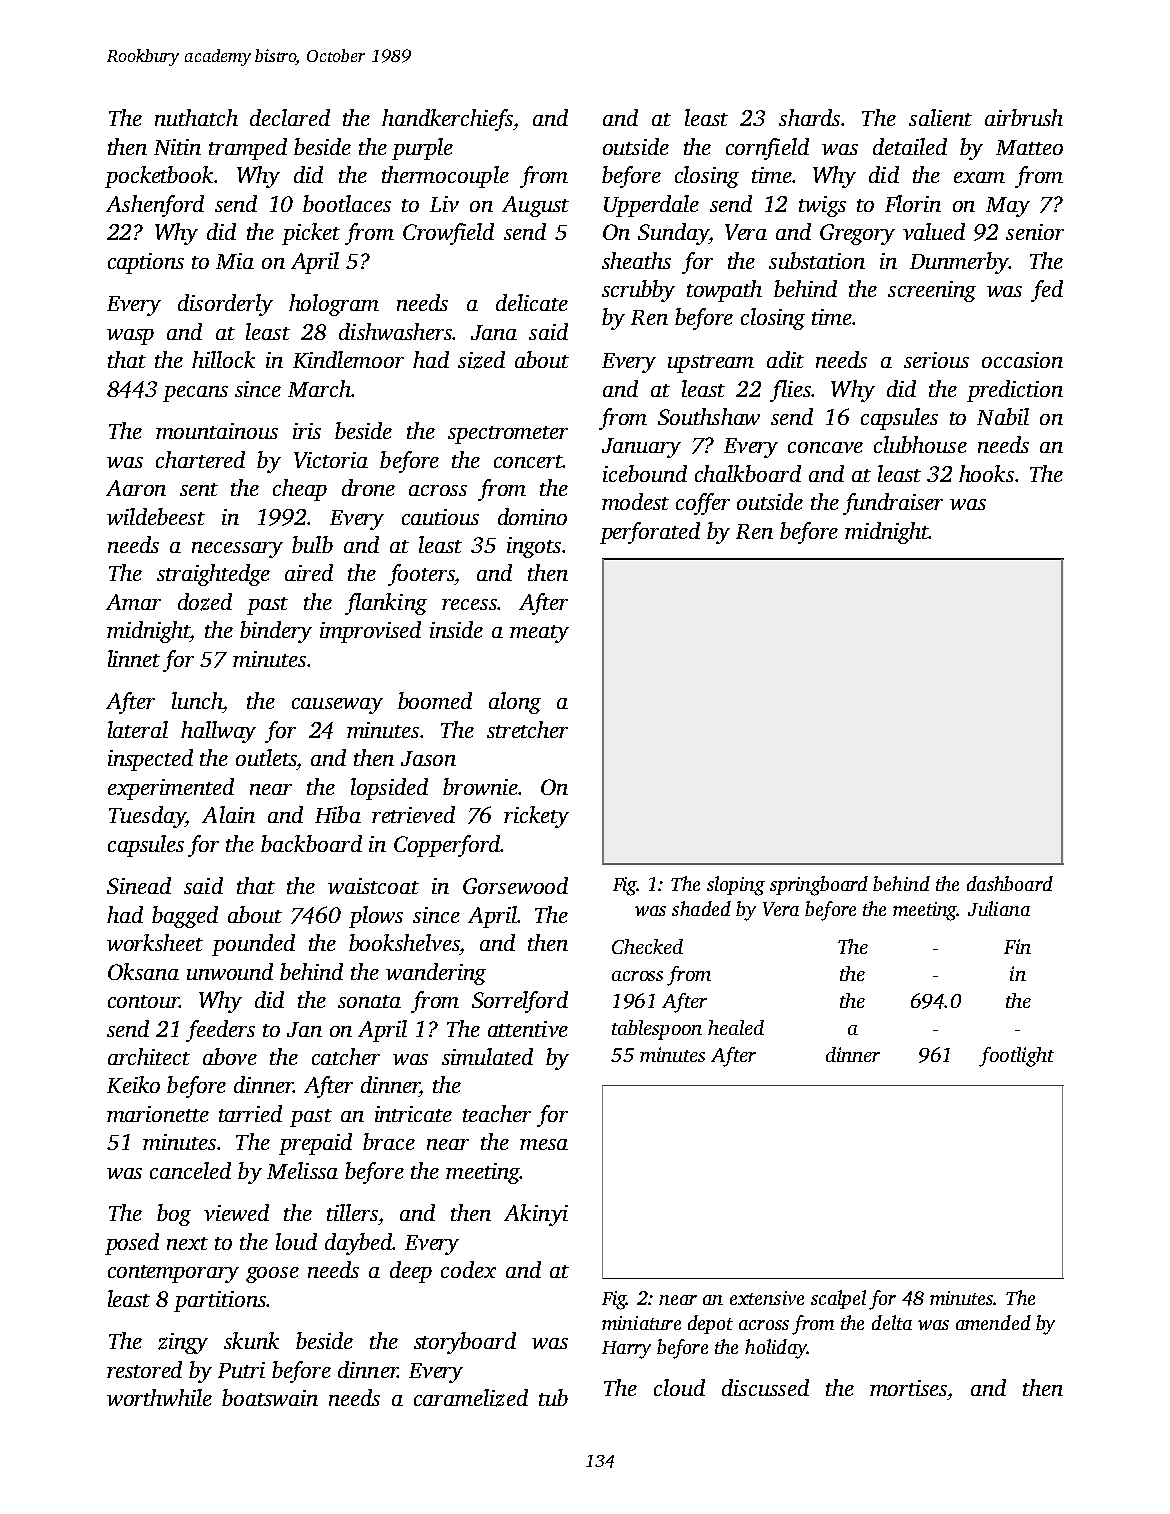  Describe the element at coordinates (515, 885) in the page. I see `Gorsewood` at that location.
